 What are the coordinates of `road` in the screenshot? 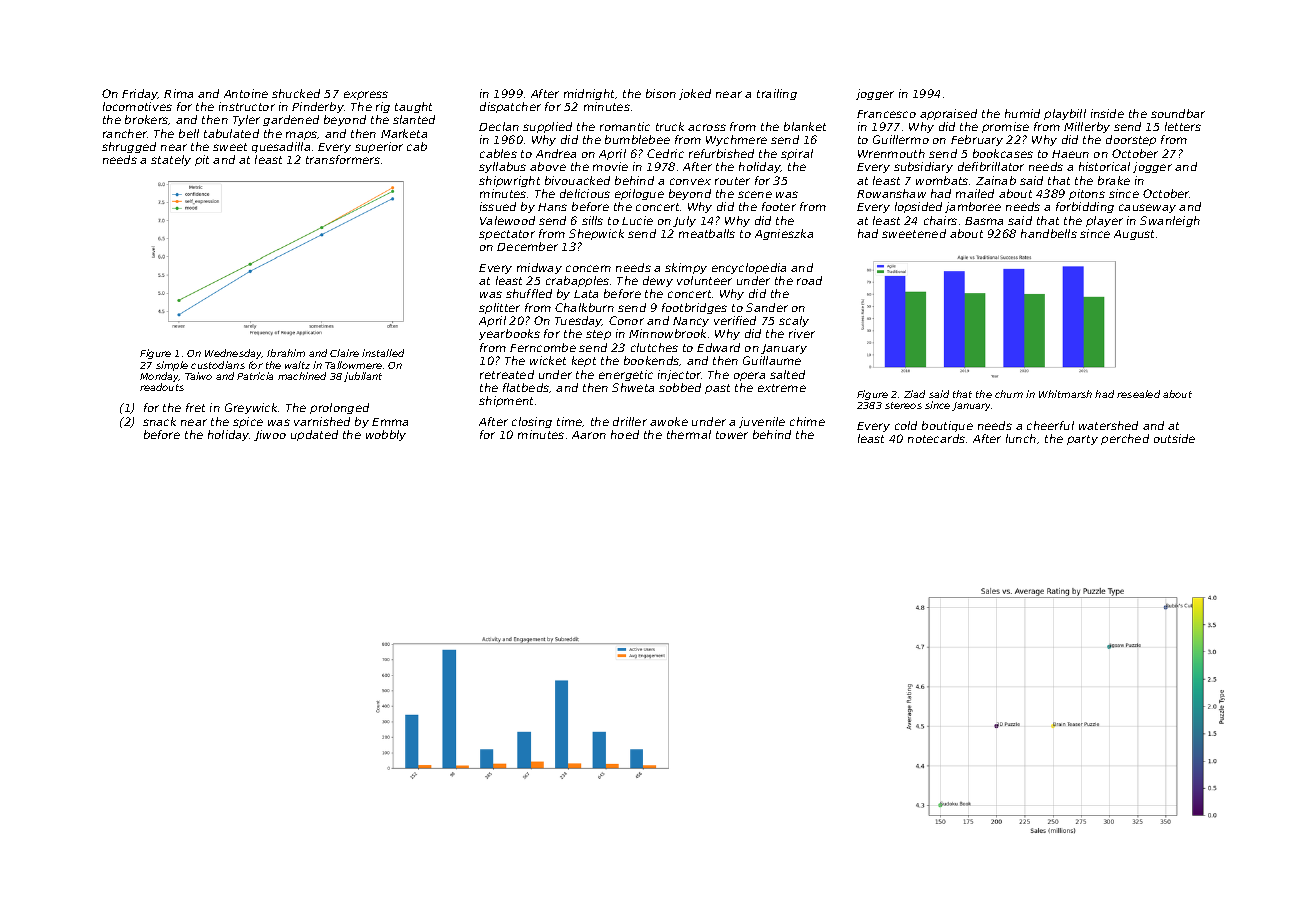 It's located at (809, 280).
